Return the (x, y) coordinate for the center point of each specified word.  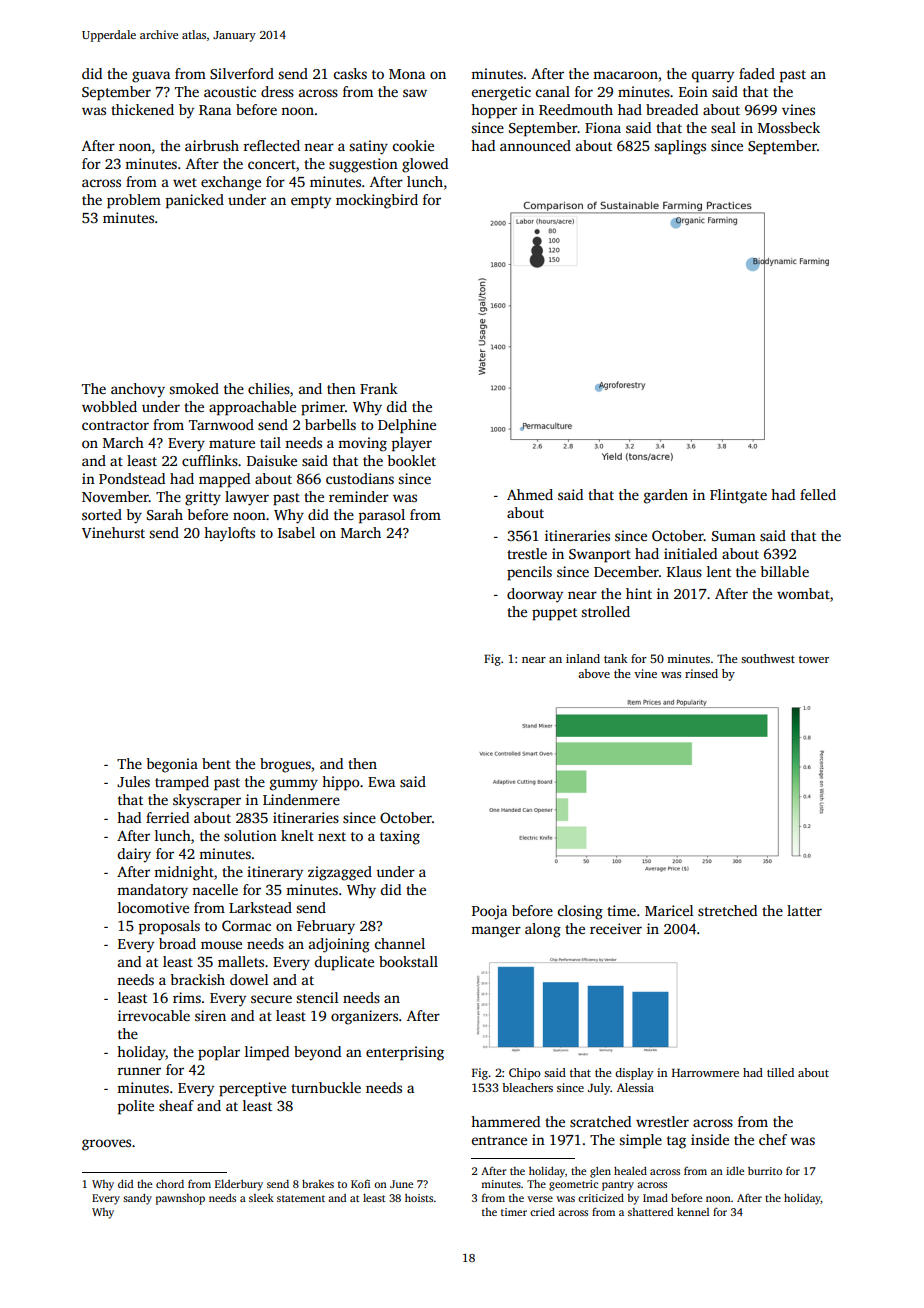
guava (151, 77)
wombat (803, 593)
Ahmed (530, 494)
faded (757, 73)
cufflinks (210, 460)
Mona (407, 74)
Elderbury (239, 1185)
